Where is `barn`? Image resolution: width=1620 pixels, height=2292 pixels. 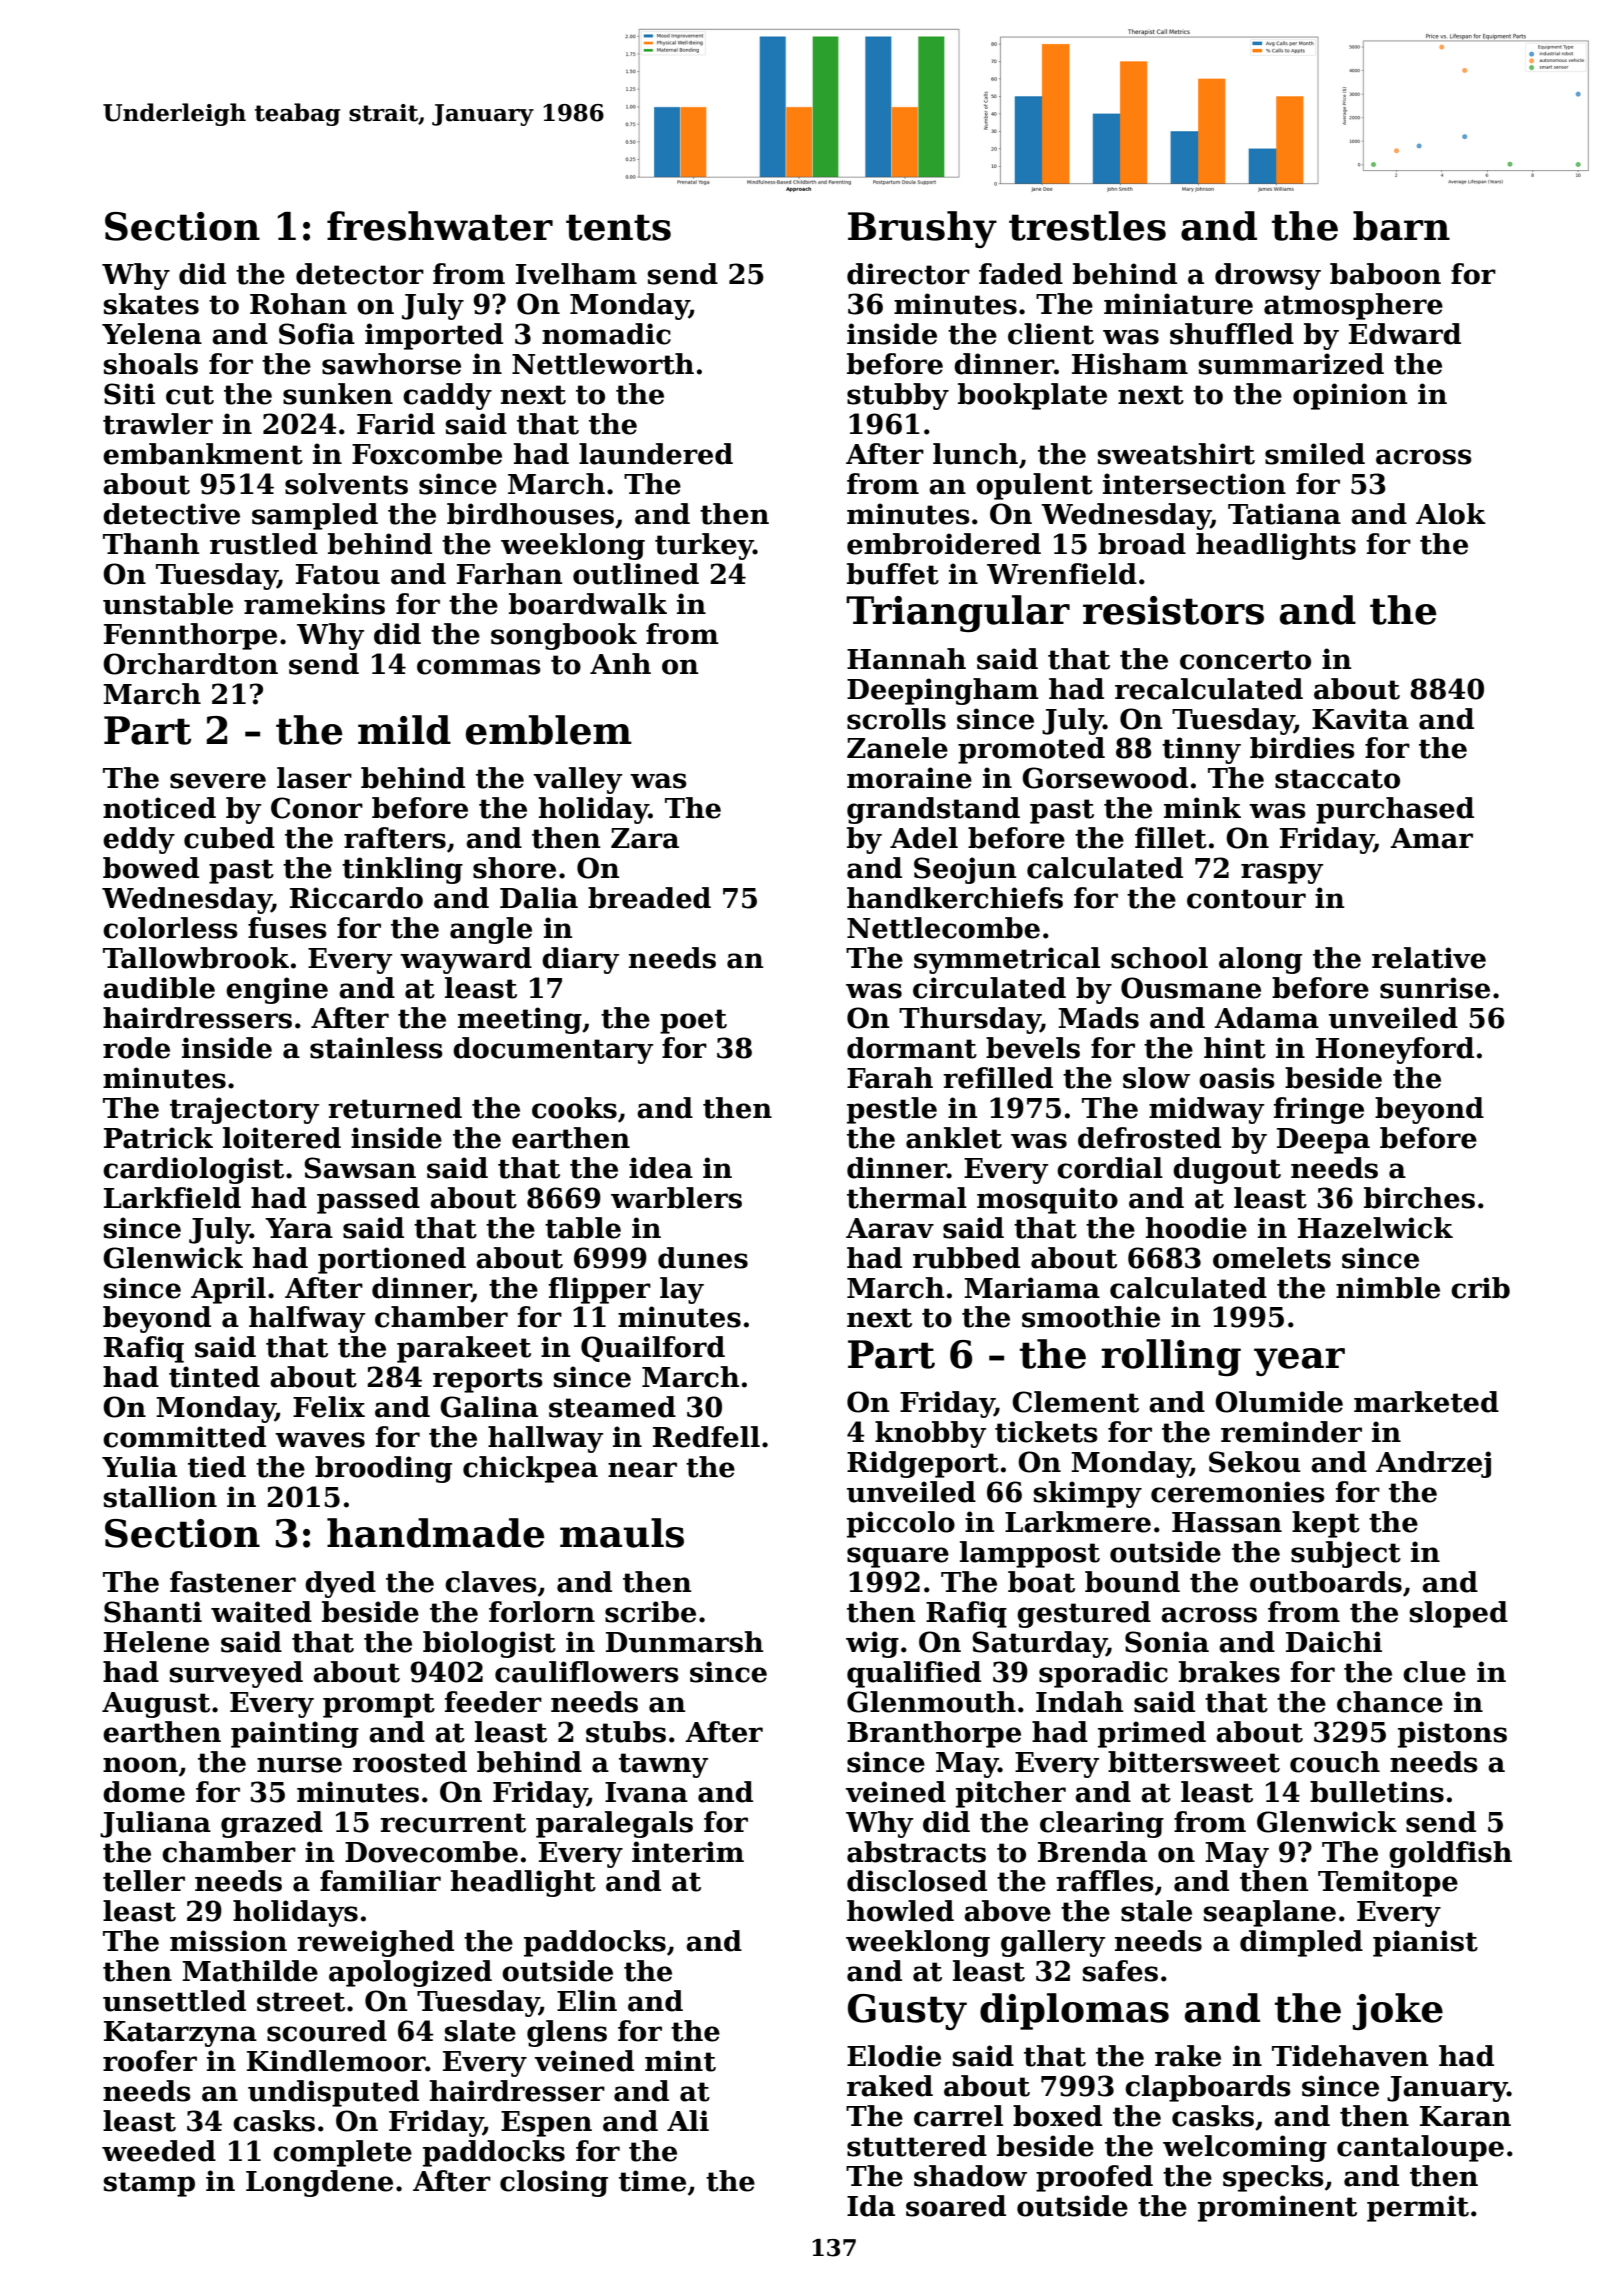
barn is located at coordinates (1401, 226).
